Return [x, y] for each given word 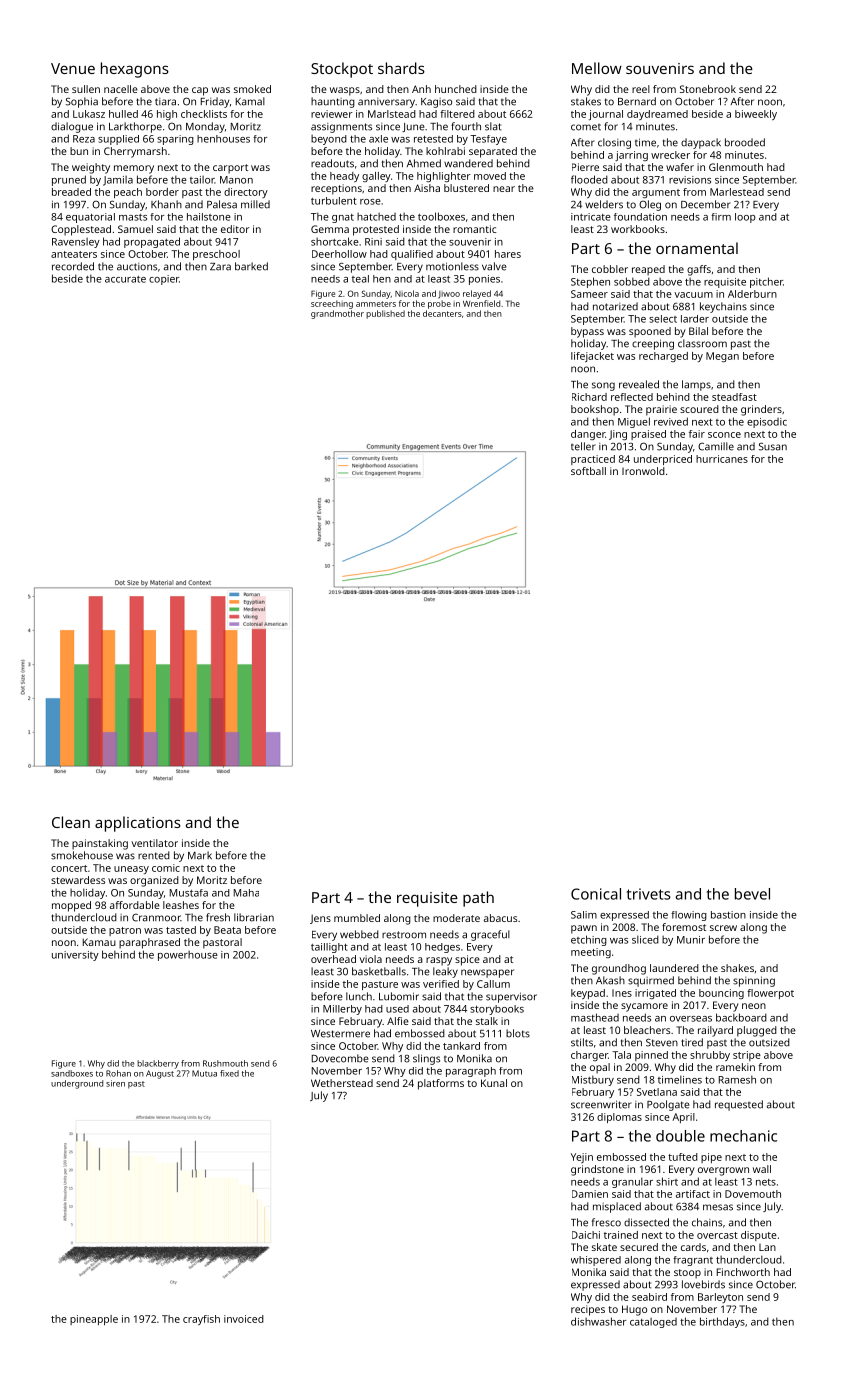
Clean [71, 822]
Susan [773, 446]
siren [115, 1083]
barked [251, 266]
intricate [591, 217]
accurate [125, 279]
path [478, 899]
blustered [466, 188]
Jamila [118, 181]
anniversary [386, 103]
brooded [745, 142]
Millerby [342, 1010]
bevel [752, 894]
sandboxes [72, 1073]
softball [588, 471]
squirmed [651, 981]
